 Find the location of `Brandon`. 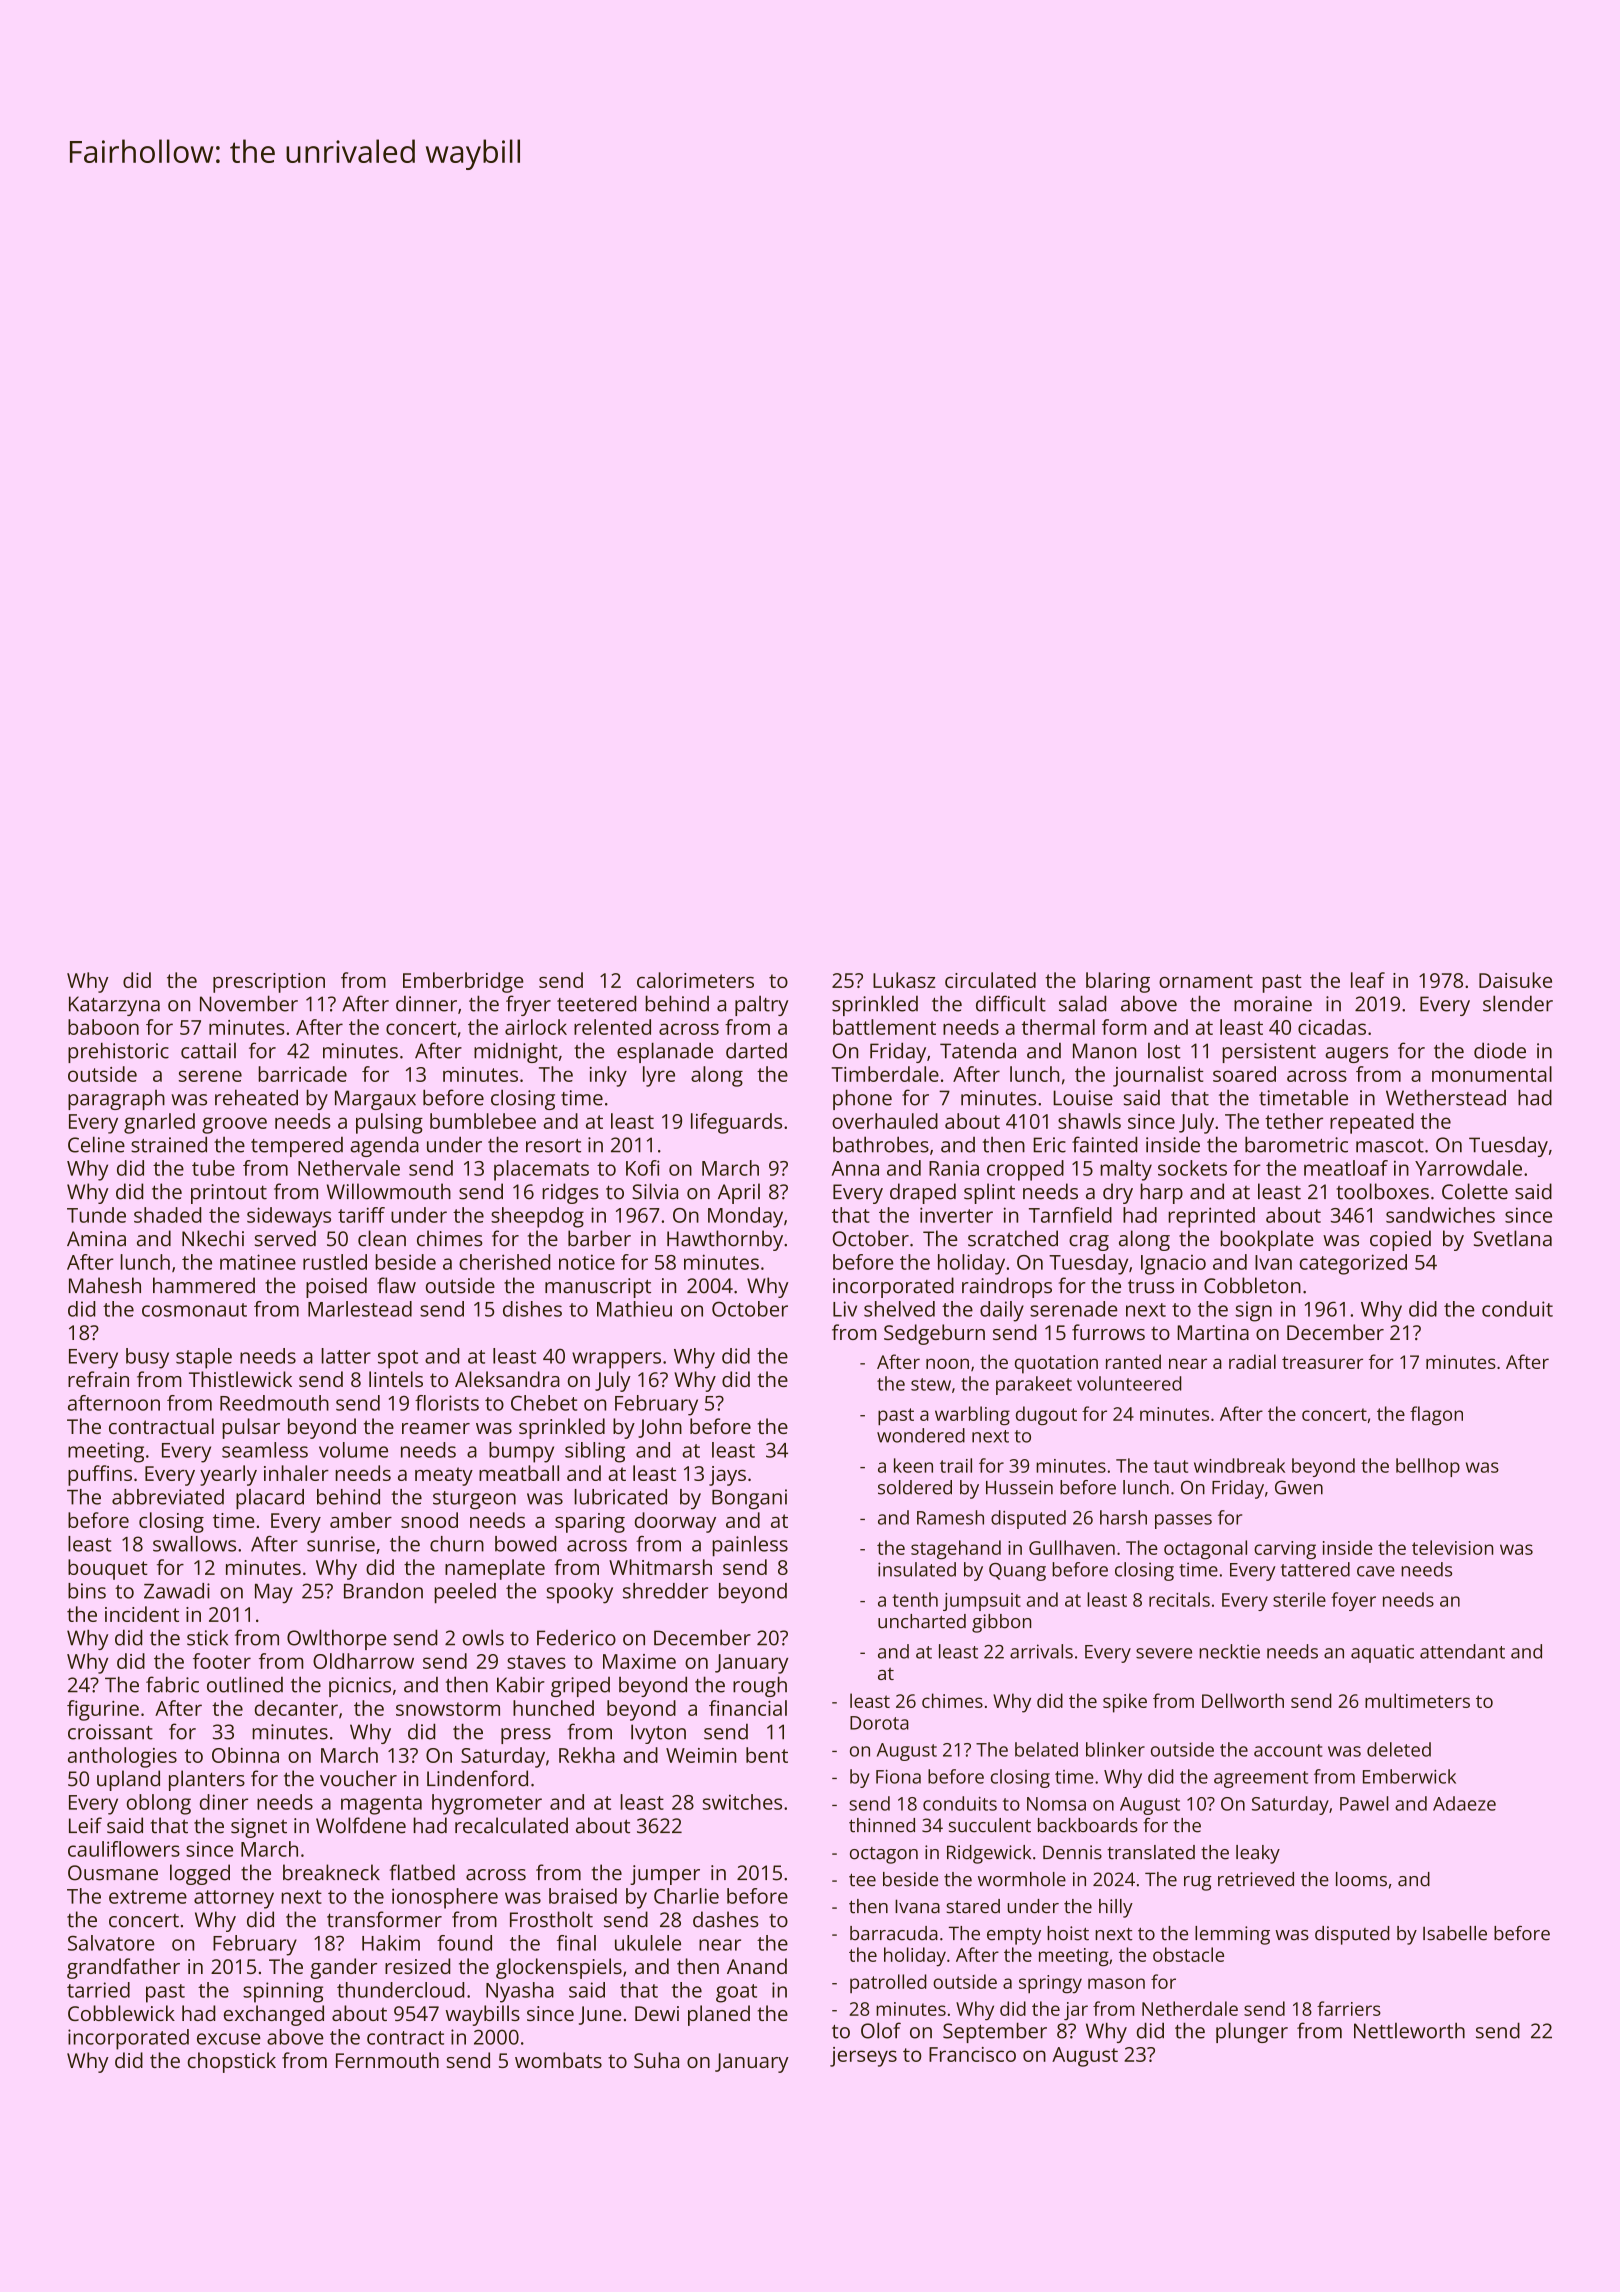

Brandon is located at coordinates (383, 1591).
